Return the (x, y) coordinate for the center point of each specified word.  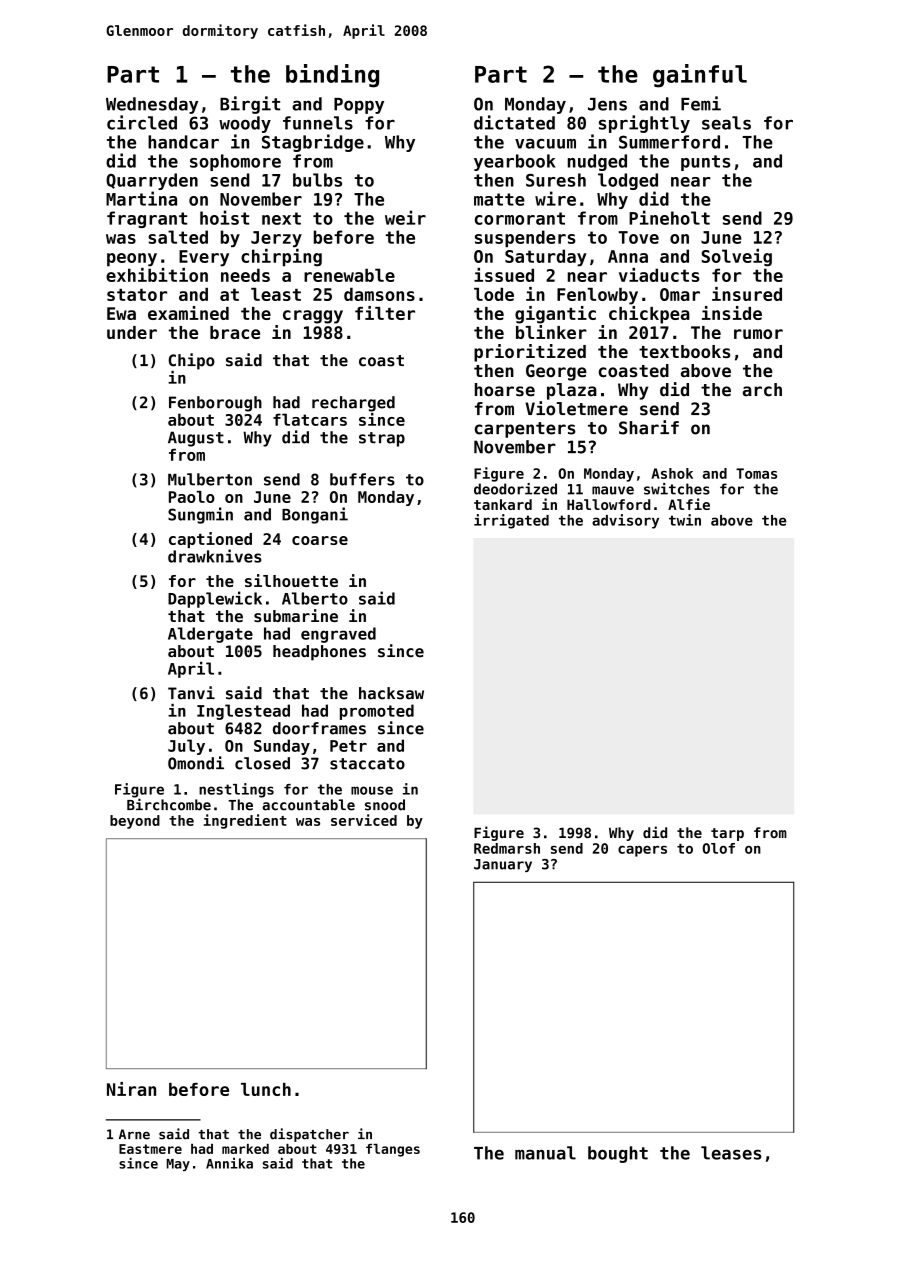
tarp (727, 834)
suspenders (525, 238)
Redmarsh (507, 848)
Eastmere (150, 1149)
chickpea (649, 315)
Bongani (315, 515)
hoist (224, 217)
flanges (393, 1150)
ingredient (245, 821)
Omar (680, 294)
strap (382, 439)
